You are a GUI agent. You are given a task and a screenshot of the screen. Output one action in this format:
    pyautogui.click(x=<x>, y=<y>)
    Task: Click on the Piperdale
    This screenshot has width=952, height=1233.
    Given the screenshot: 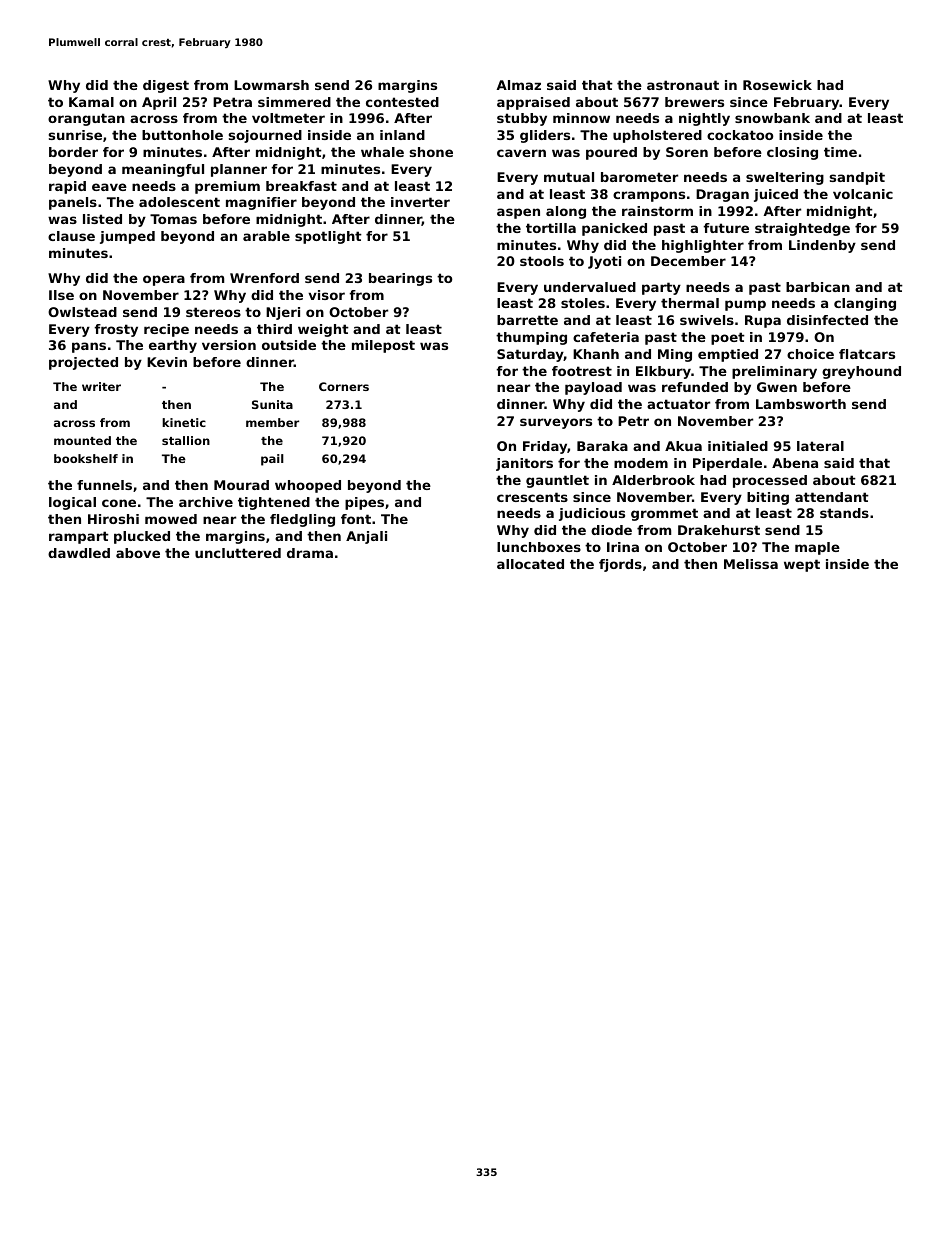 What is the action you would take?
    pyautogui.click(x=727, y=464)
